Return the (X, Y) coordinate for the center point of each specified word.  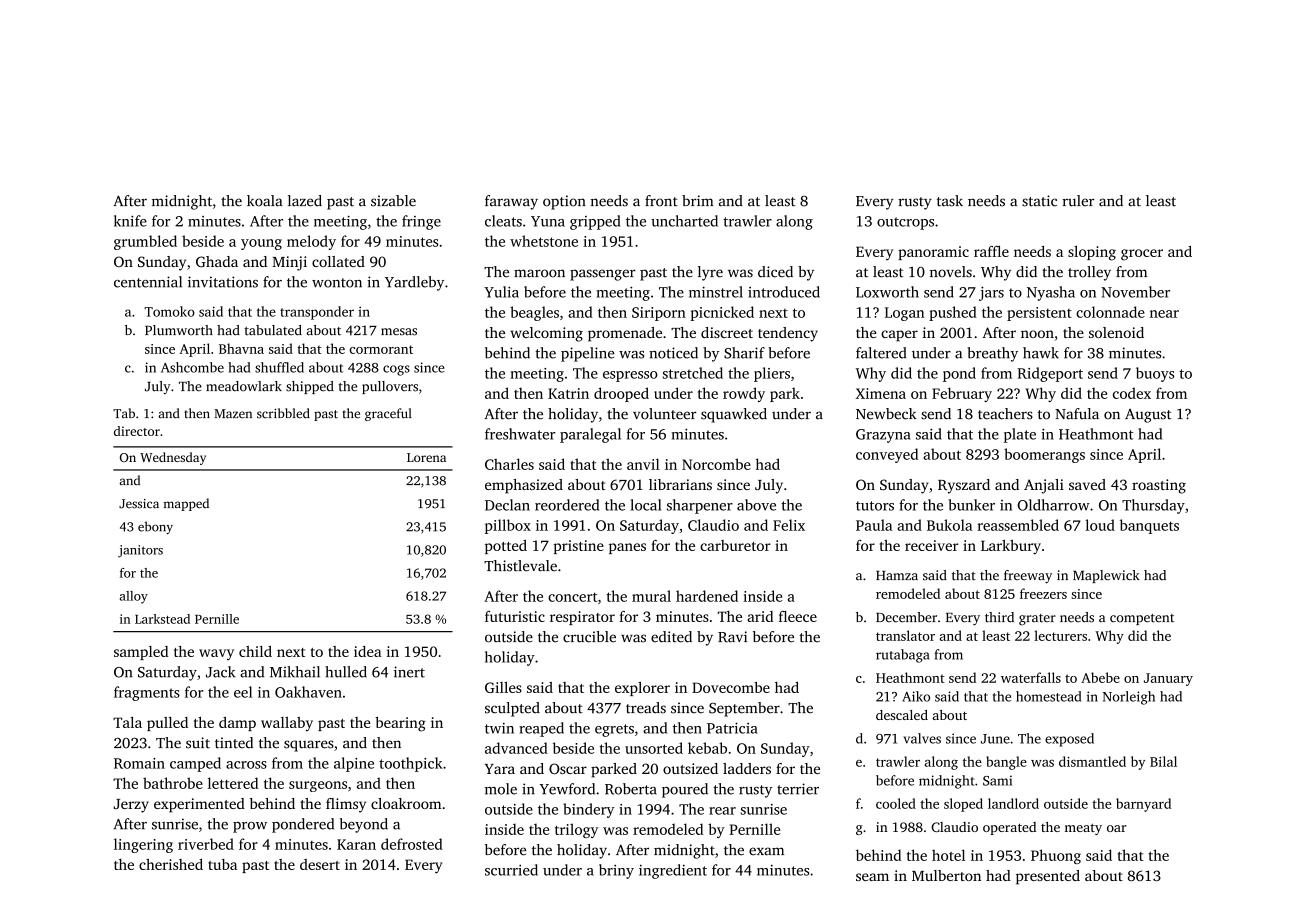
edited (671, 637)
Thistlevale (520, 566)
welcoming (547, 334)
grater (1037, 620)
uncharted (684, 221)
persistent (1039, 314)
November (1135, 292)
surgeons (318, 786)
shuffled (279, 367)
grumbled (145, 242)
